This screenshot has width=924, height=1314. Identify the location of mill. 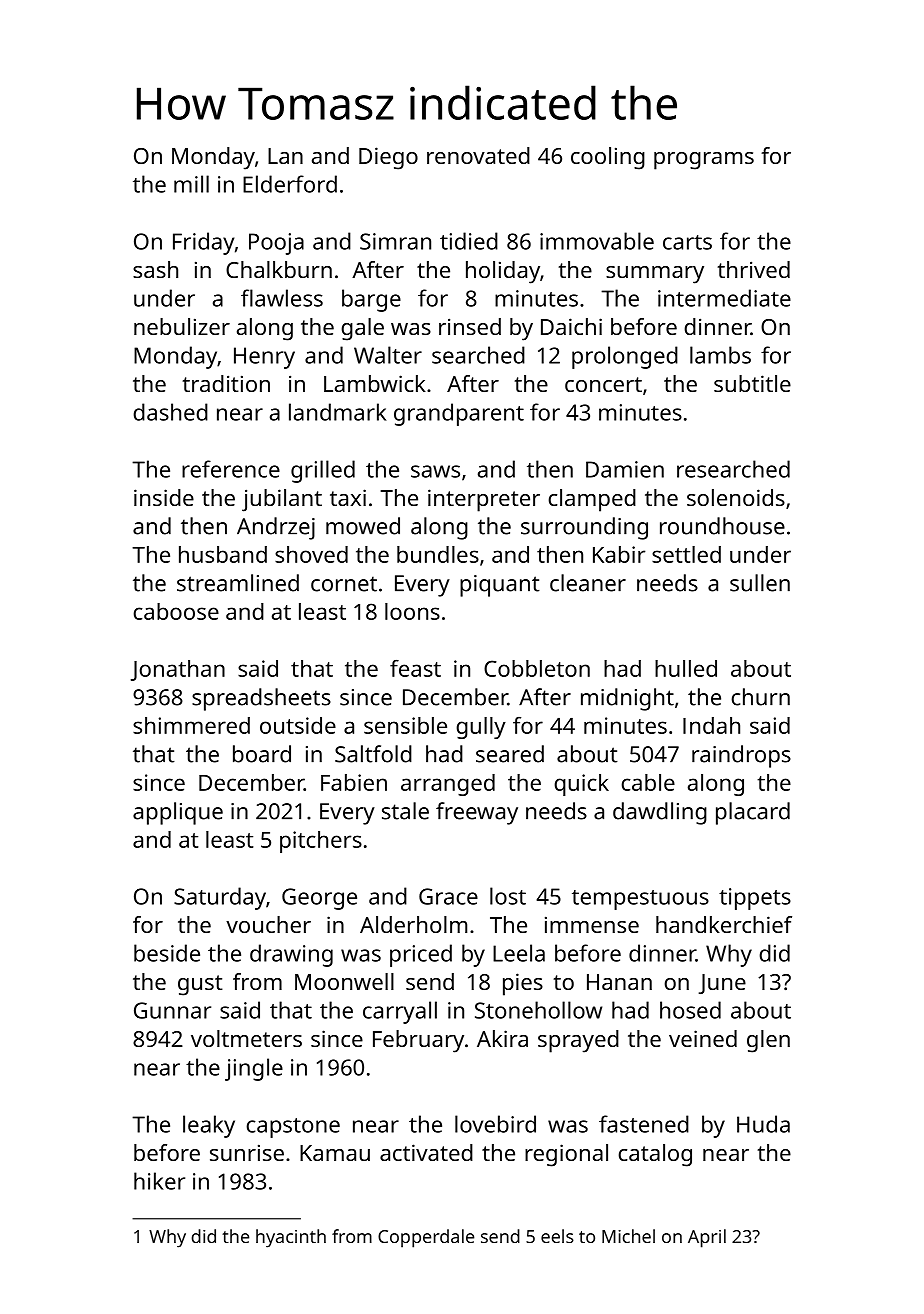
(191, 184).
